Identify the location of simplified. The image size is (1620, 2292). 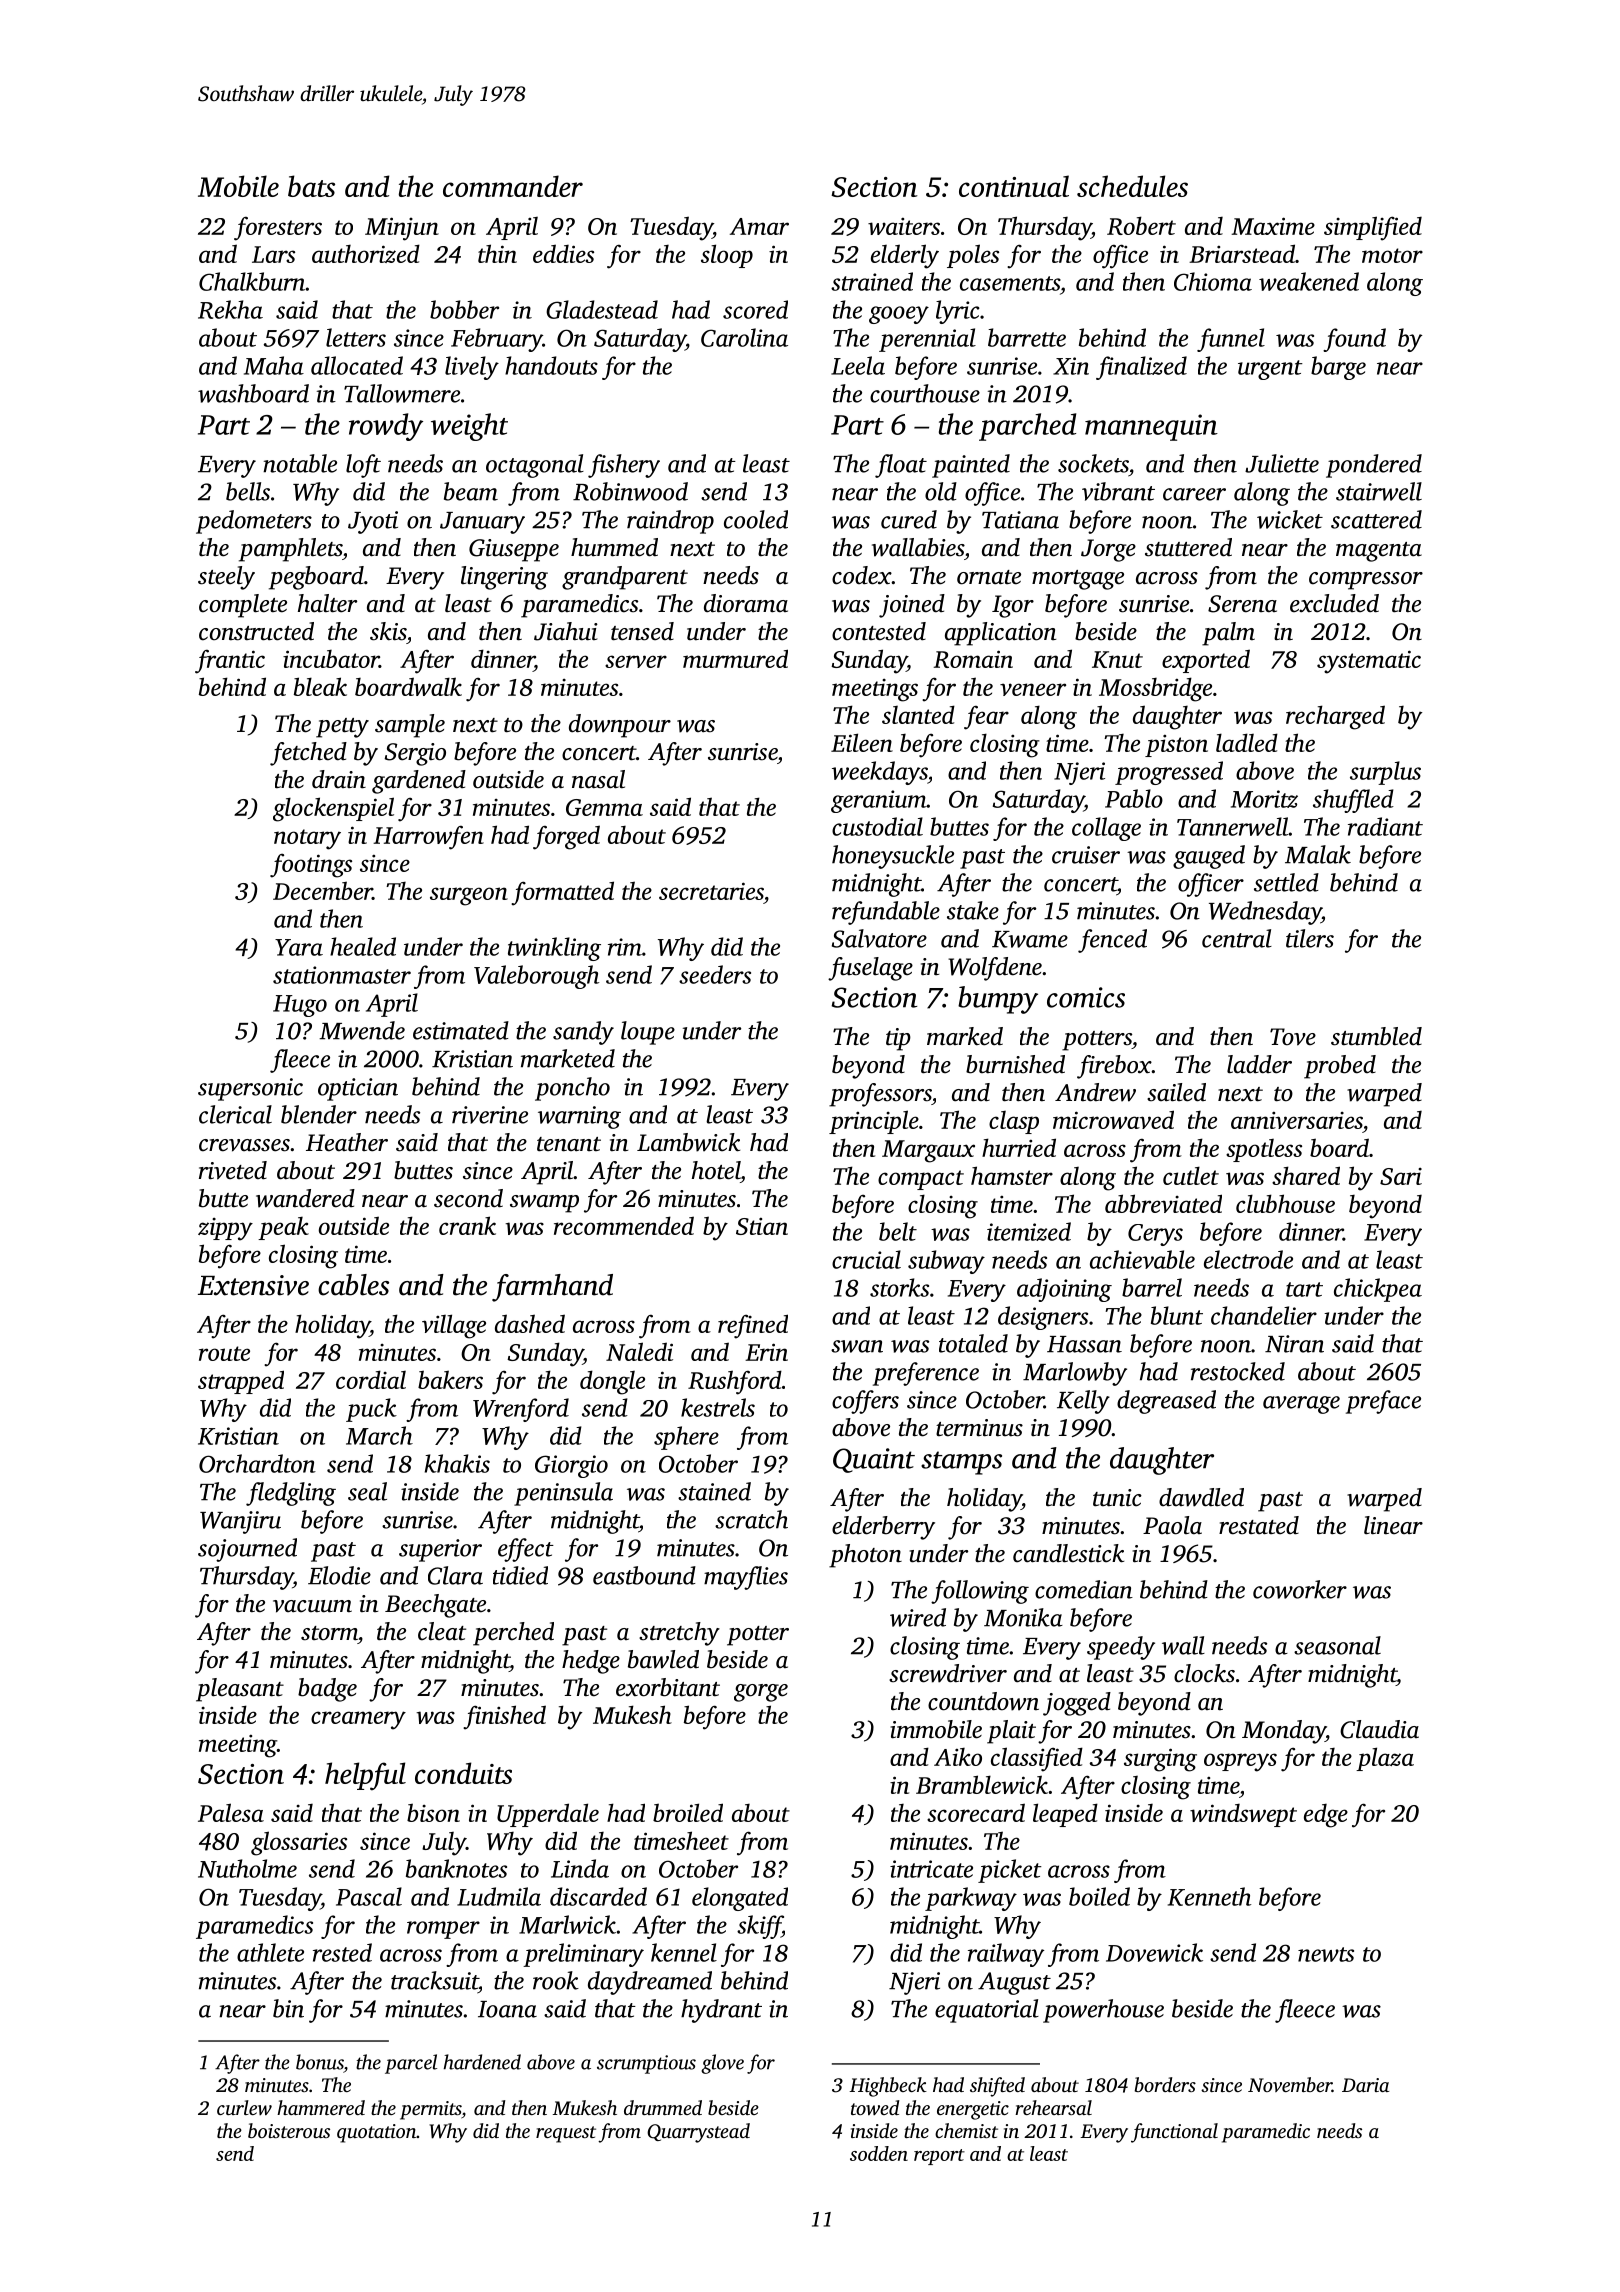
(1373, 228).
